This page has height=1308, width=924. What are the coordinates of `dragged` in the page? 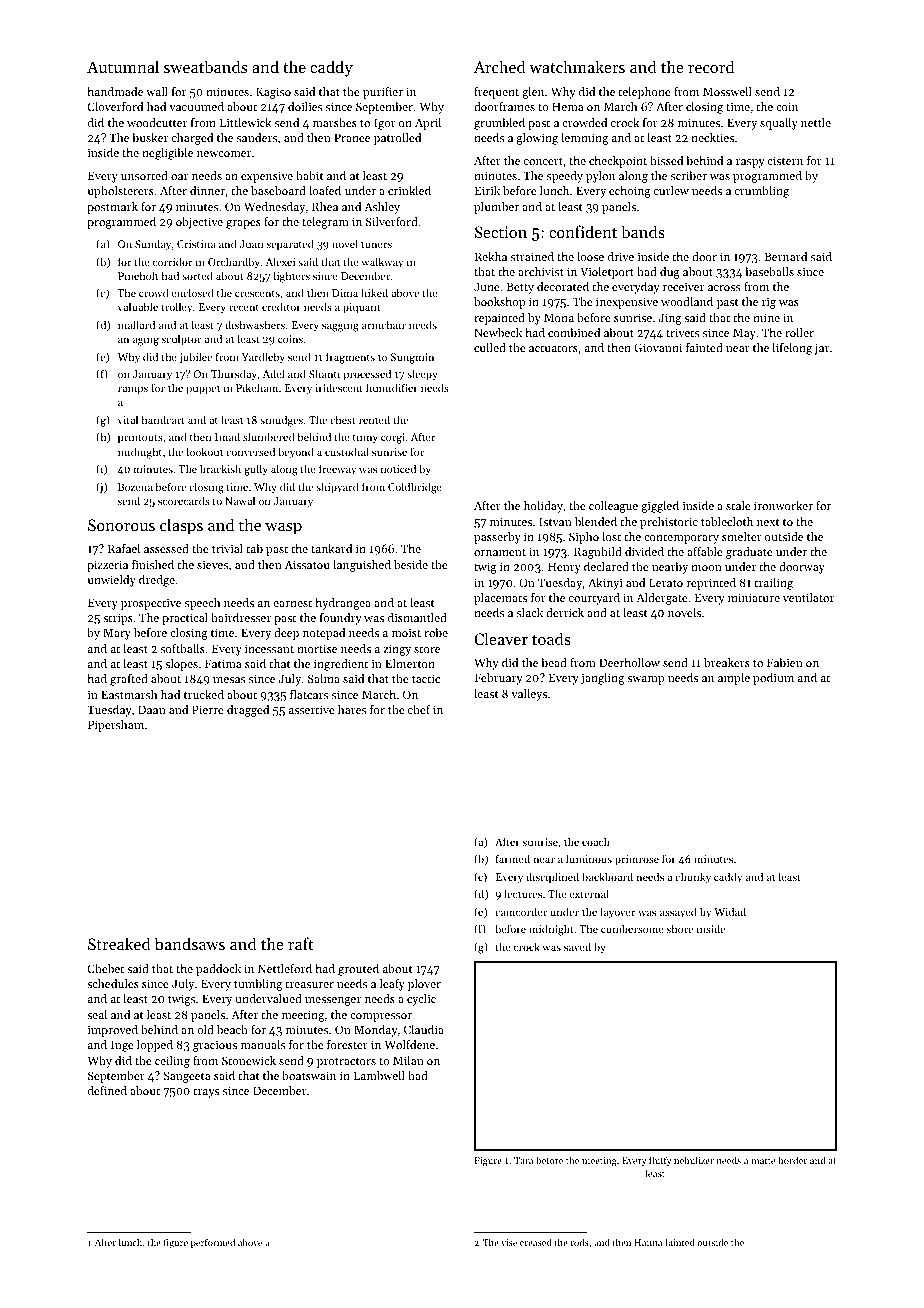 It's located at (248, 711).
